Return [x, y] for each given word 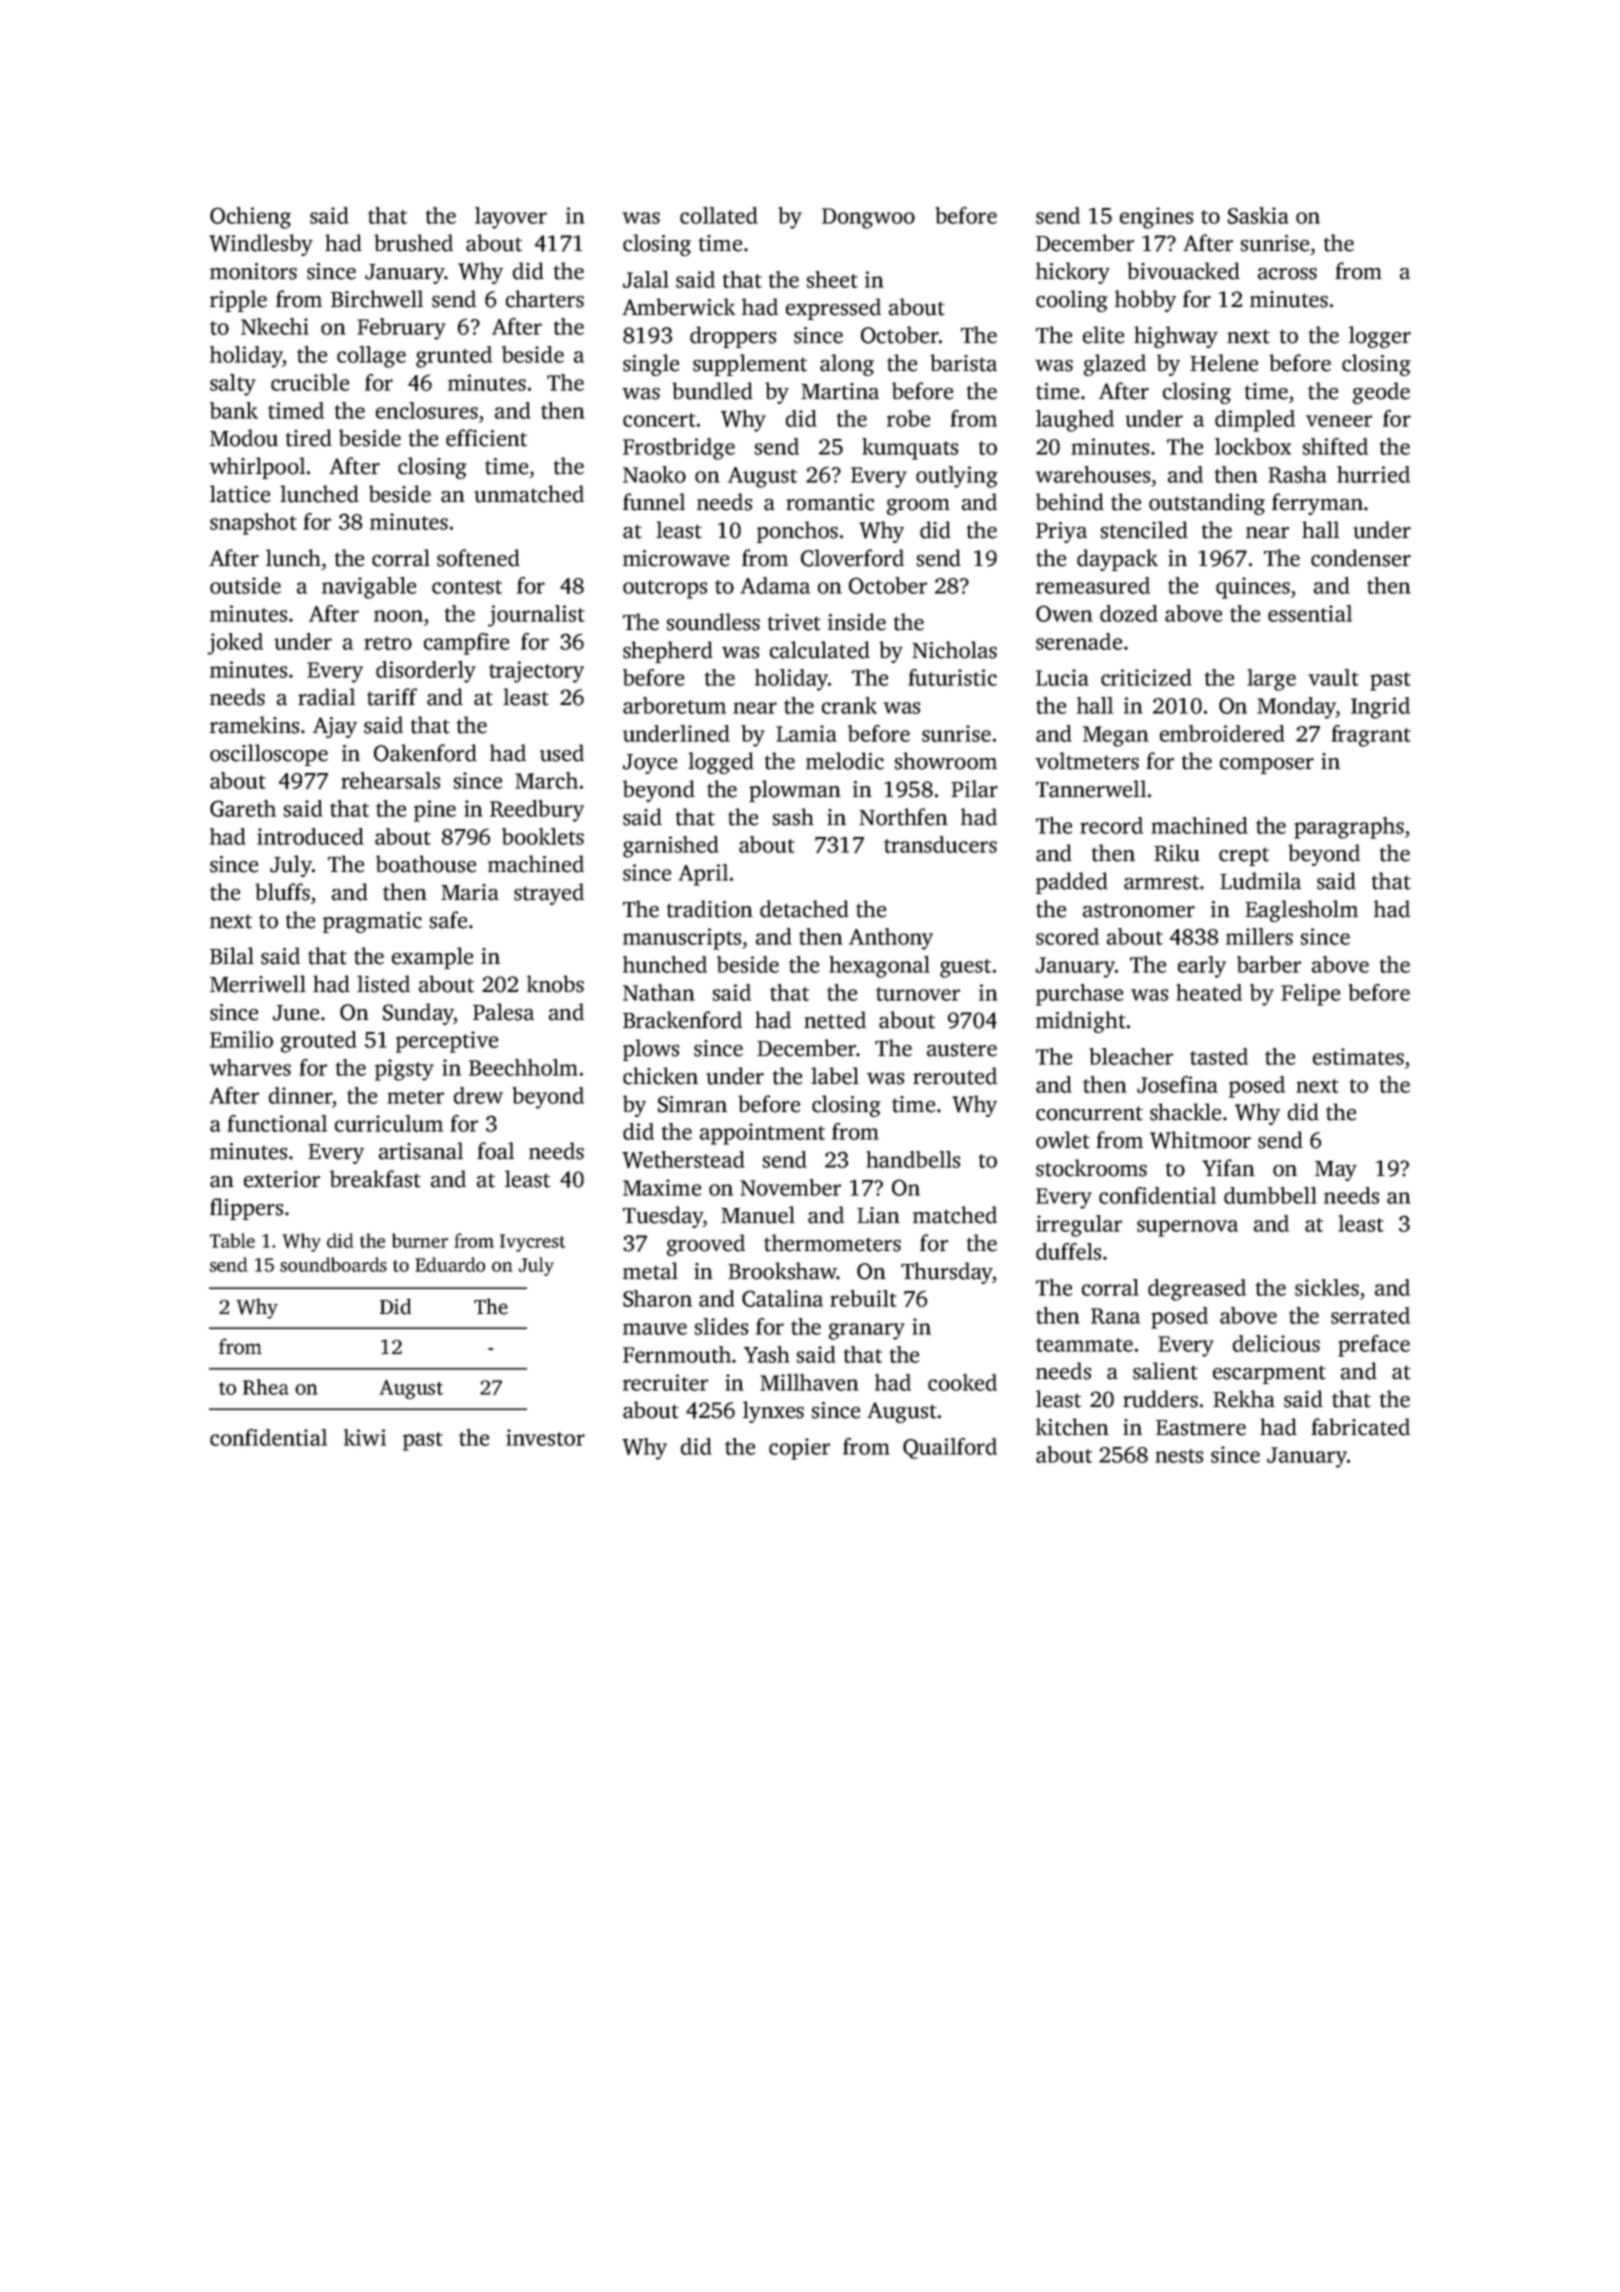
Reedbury [537, 811]
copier [799, 1449]
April [703, 875]
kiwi [365, 1437]
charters [545, 299]
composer [1267, 766]
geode [1381, 393]
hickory [1073, 273]
